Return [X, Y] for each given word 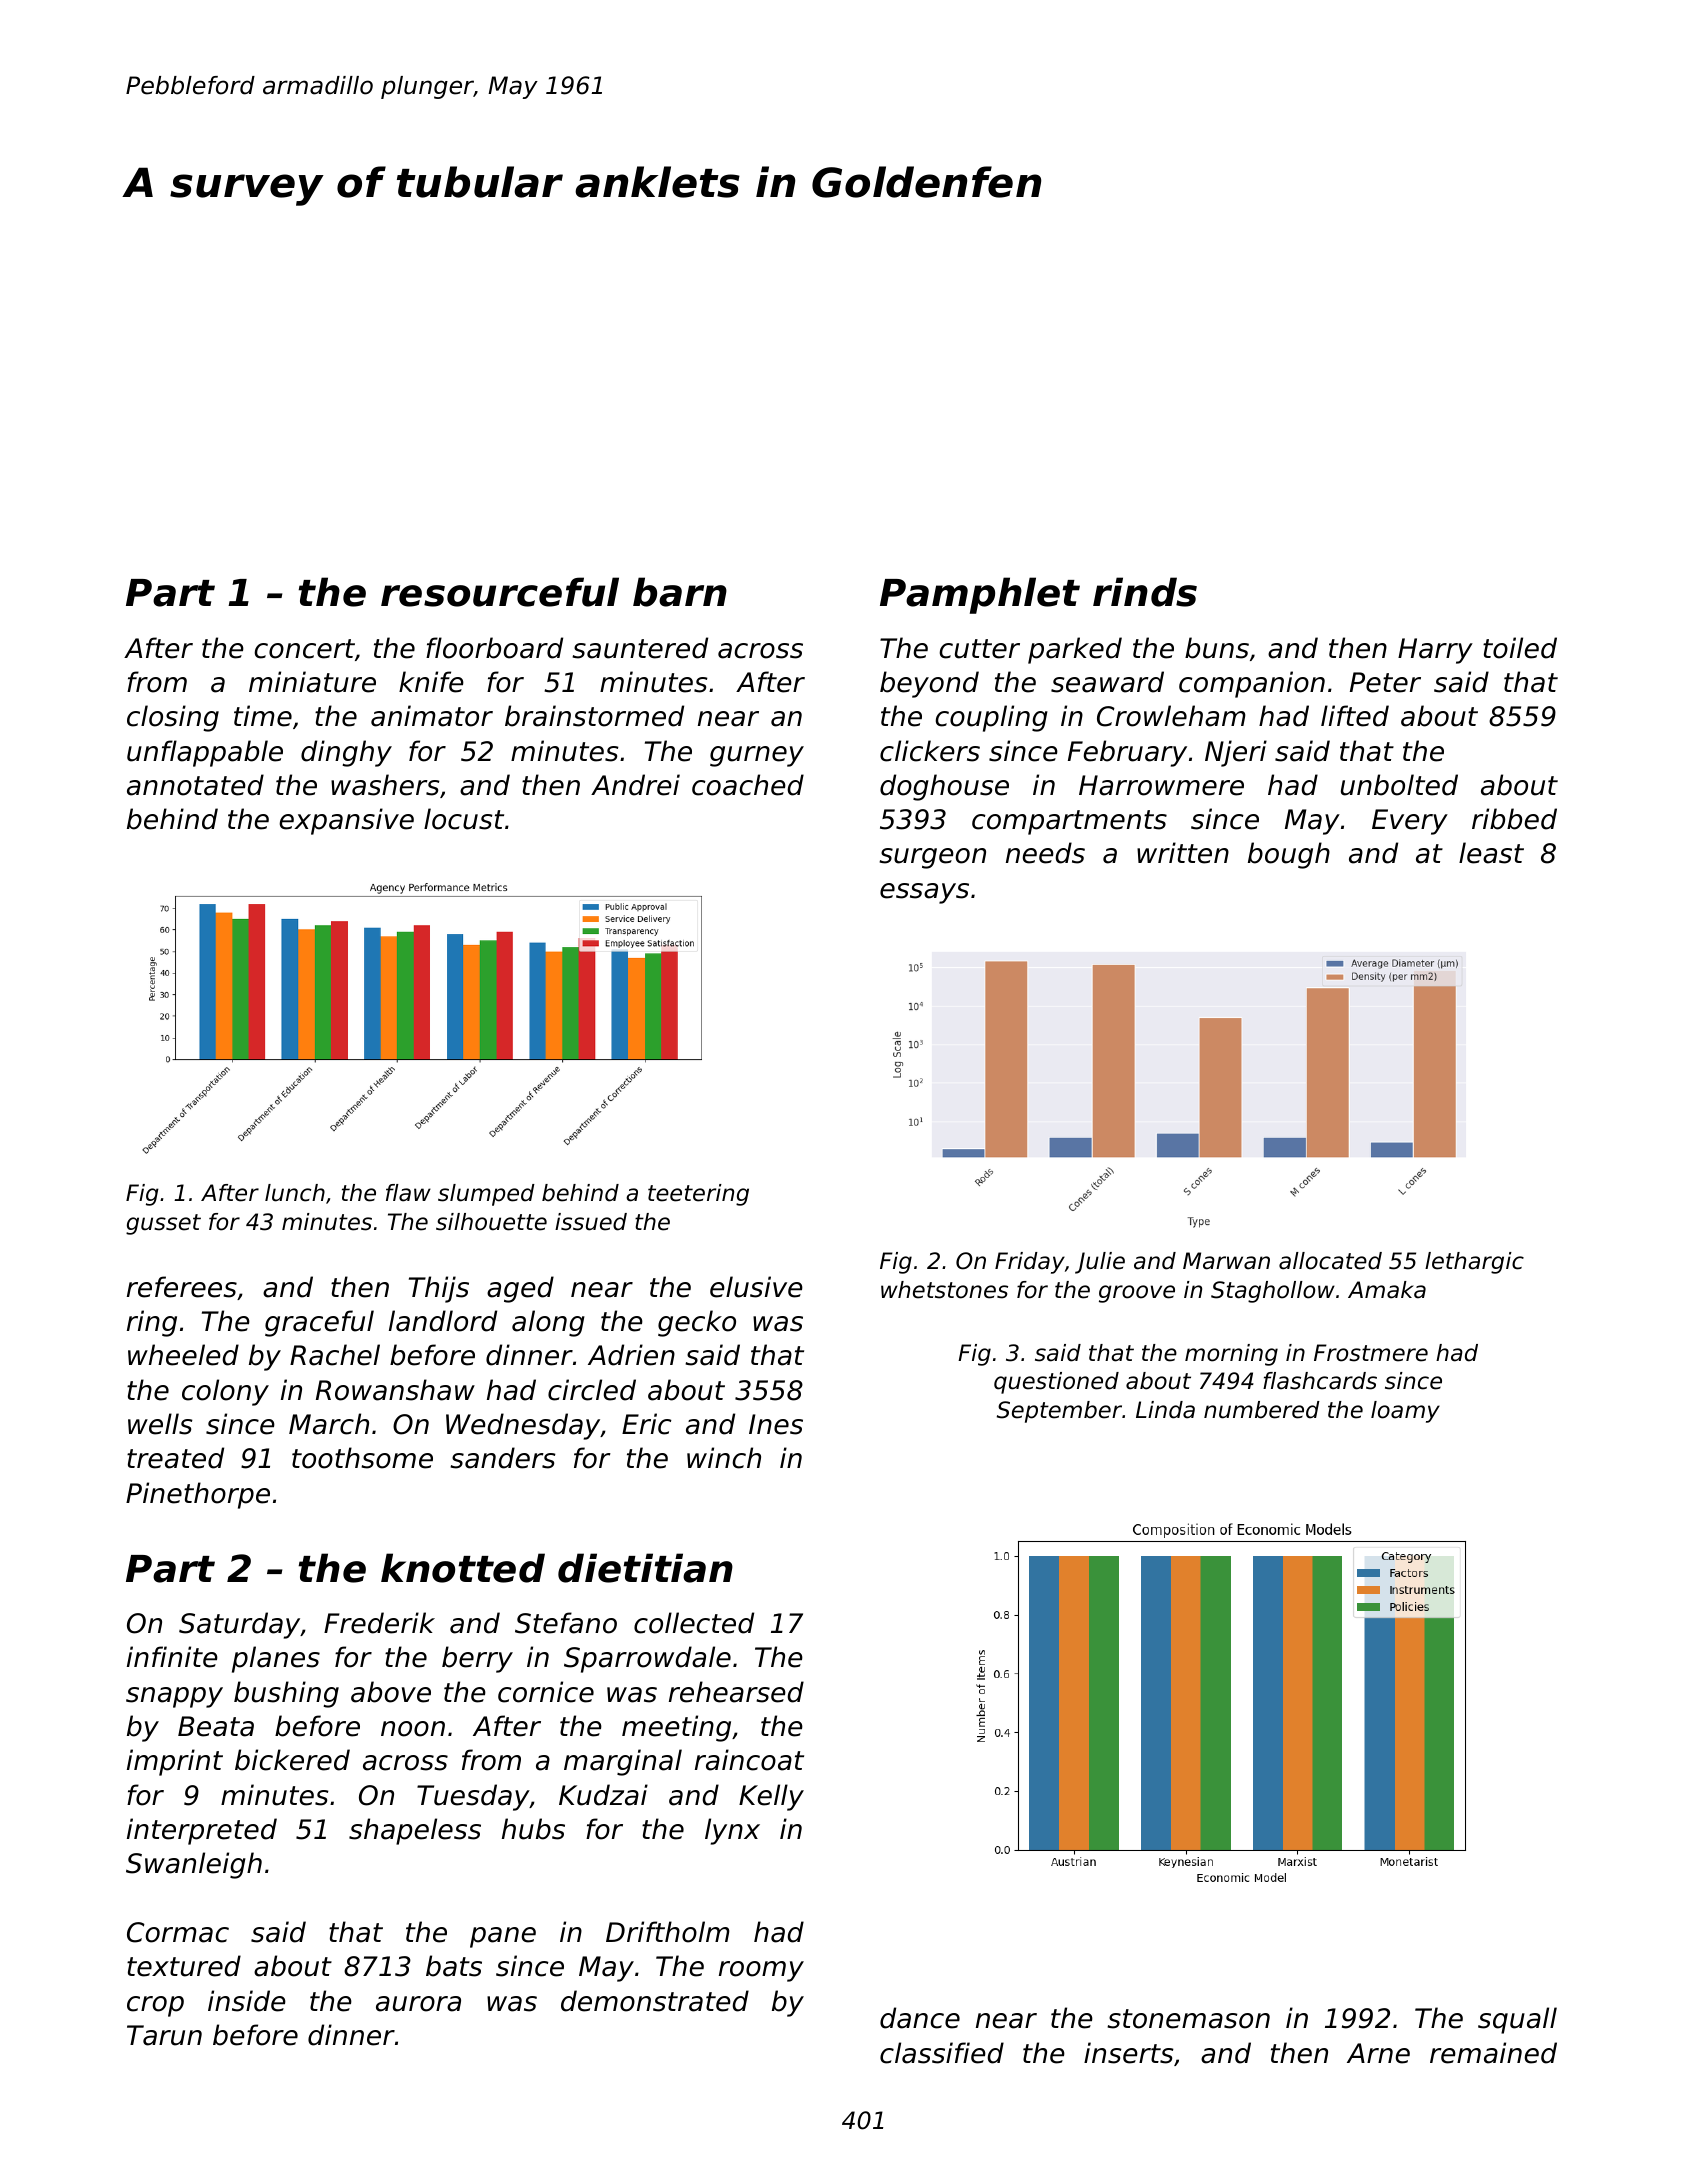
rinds [1145, 592]
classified [942, 2053]
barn [680, 592]
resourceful [500, 592]
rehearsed [736, 1692]
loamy [1405, 1412]
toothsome [362, 1458]
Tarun [164, 2035]
